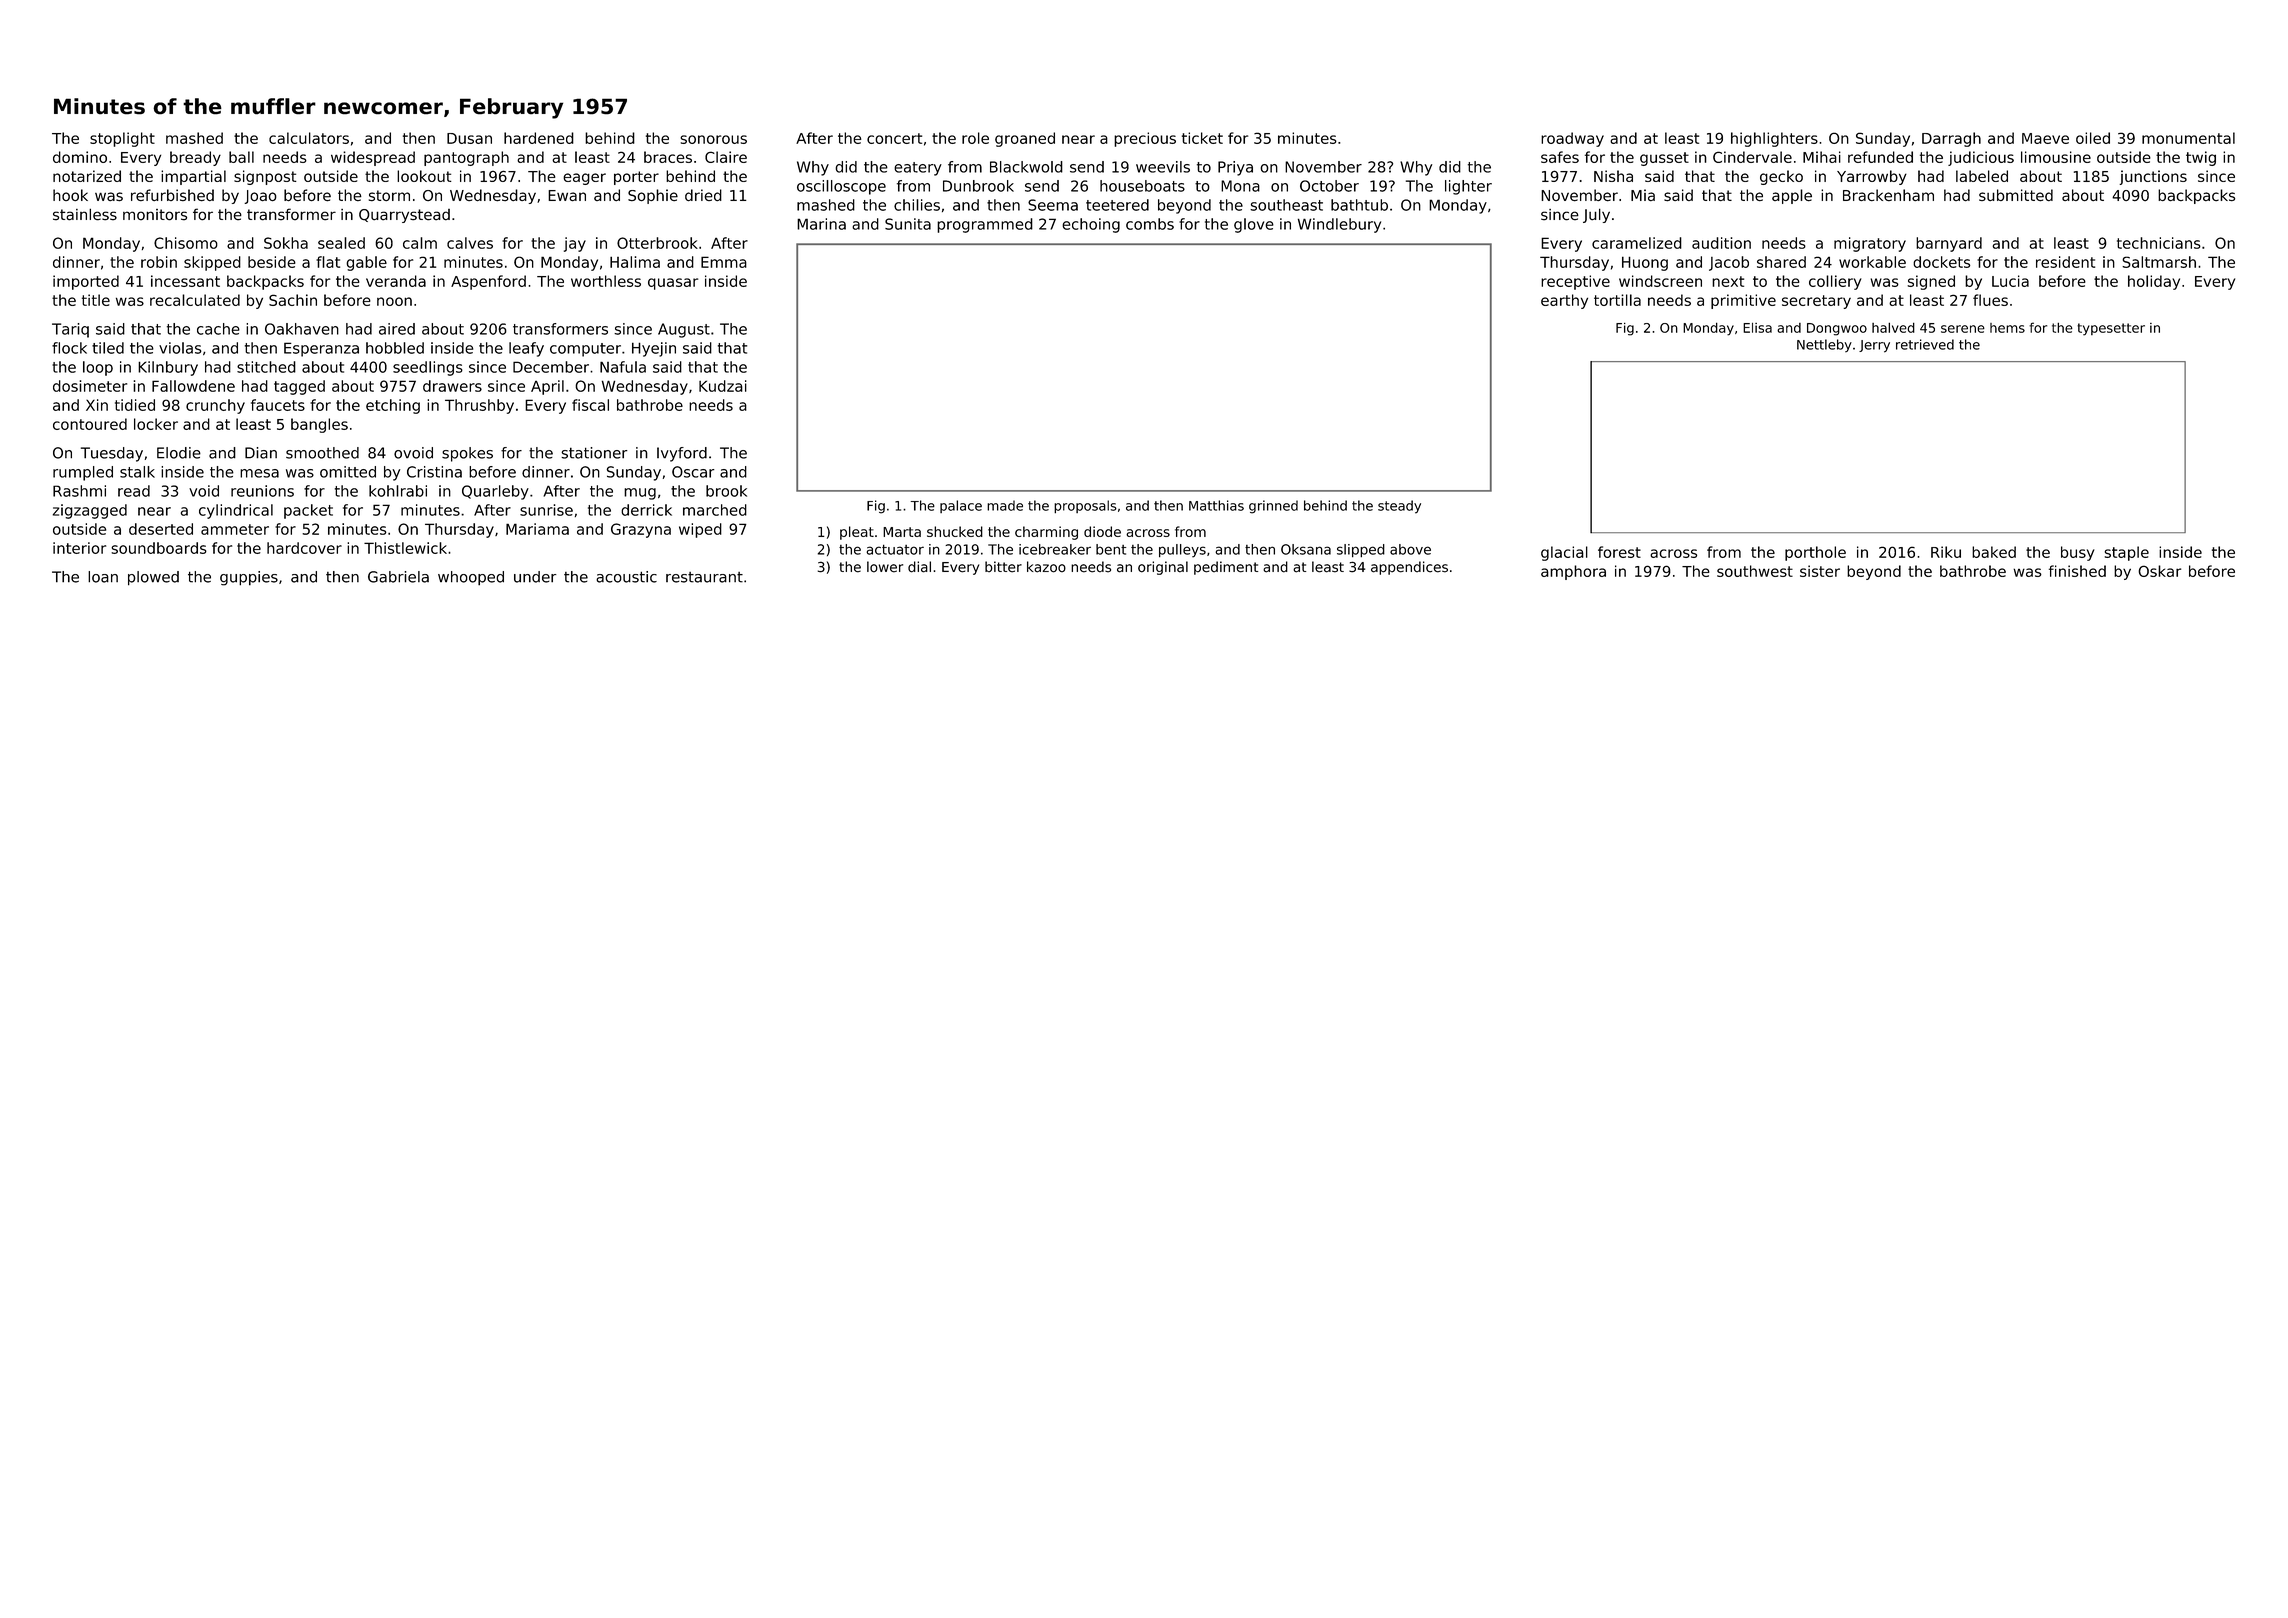 The height and width of the document is (1618, 2288). What do you see at coordinates (641, 530) in the document?
I see `Grazyna` at bounding box center [641, 530].
